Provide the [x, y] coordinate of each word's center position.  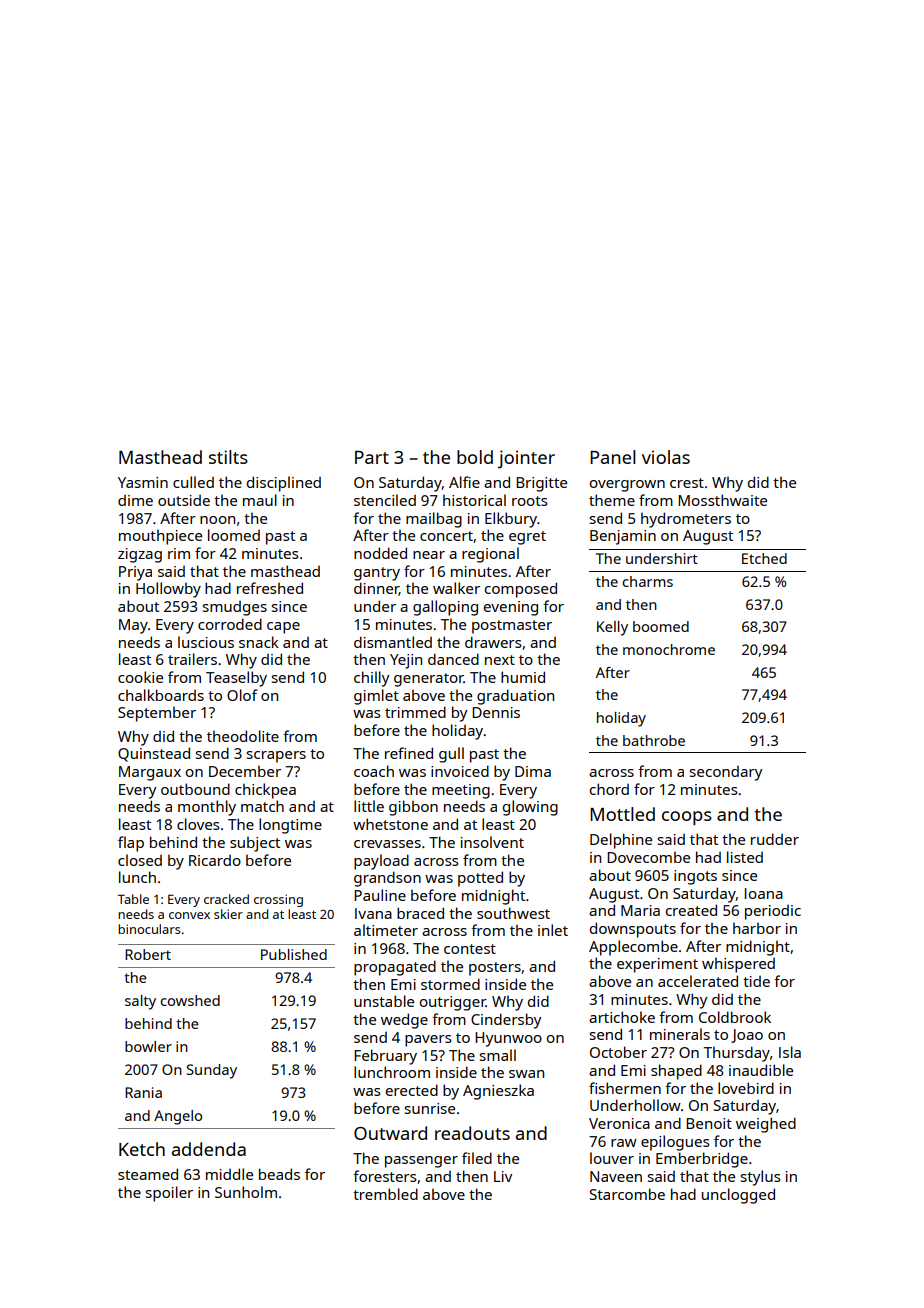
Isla [790, 1052]
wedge [404, 1021]
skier [228, 914]
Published [294, 954]
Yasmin [143, 482]
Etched [764, 558]
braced [420, 913]
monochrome [669, 649]
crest [687, 483]
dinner [376, 589]
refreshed [270, 588]
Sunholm [246, 1192]
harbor [757, 928]
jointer [526, 459]
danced [453, 659]
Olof [242, 695]
